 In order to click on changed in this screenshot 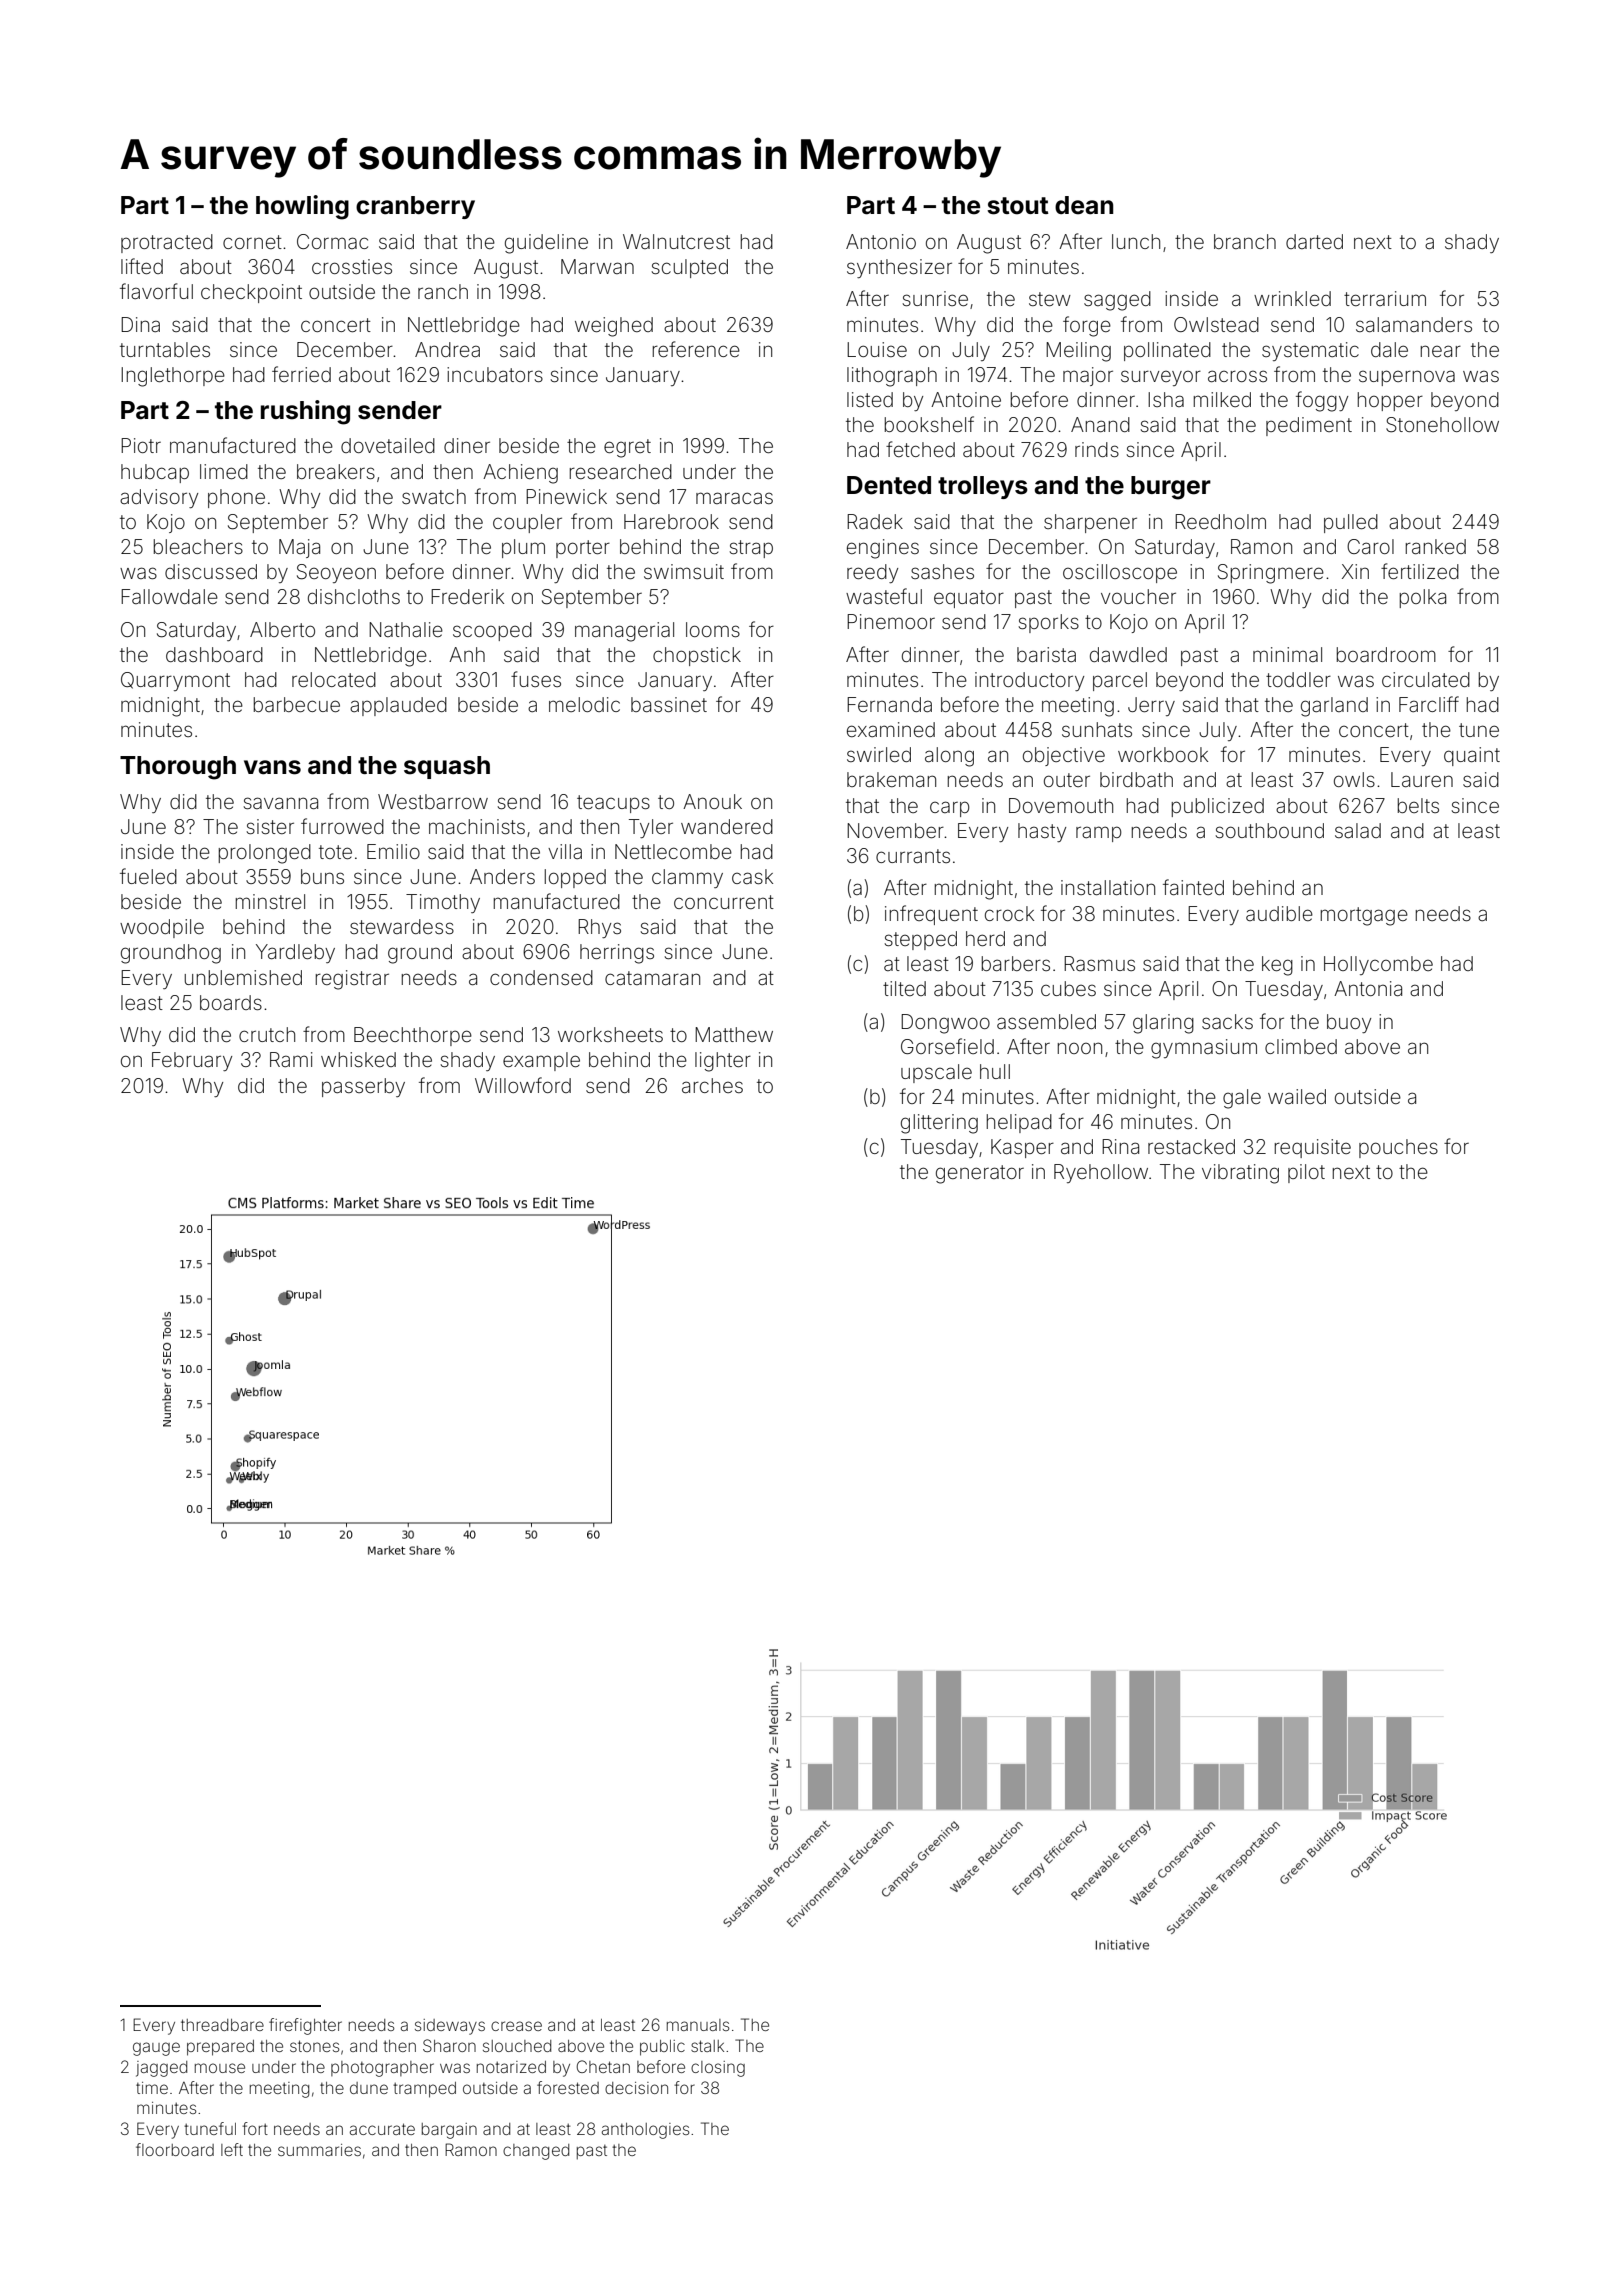, I will do `click(536, 2152)`.
